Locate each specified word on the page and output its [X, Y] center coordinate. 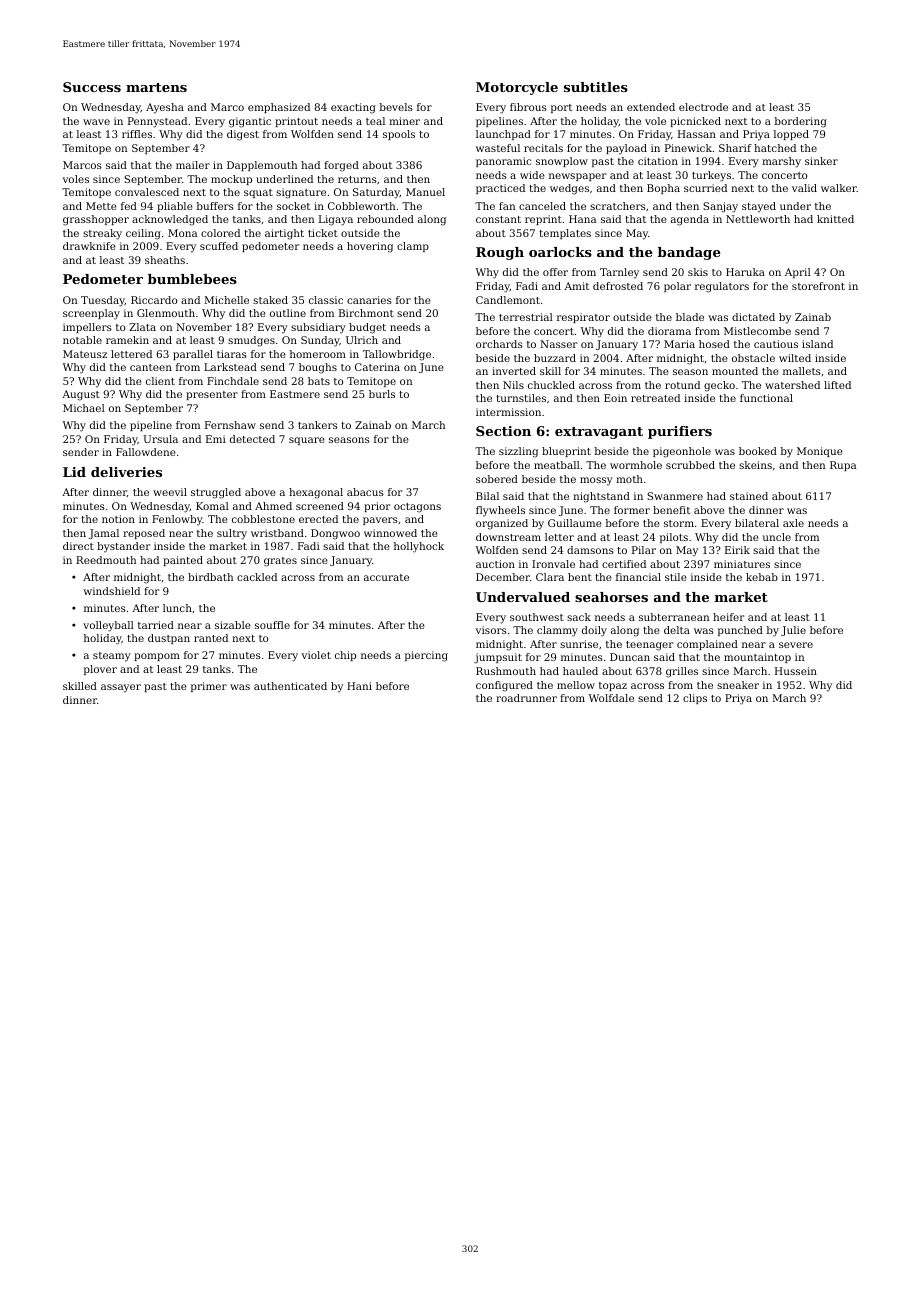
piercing [426, 656]
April [798, 273]
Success [92, 87]
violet [316, 655]
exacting [353, 108]
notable [82, 340]
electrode [703, 107]
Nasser [558, 344]
